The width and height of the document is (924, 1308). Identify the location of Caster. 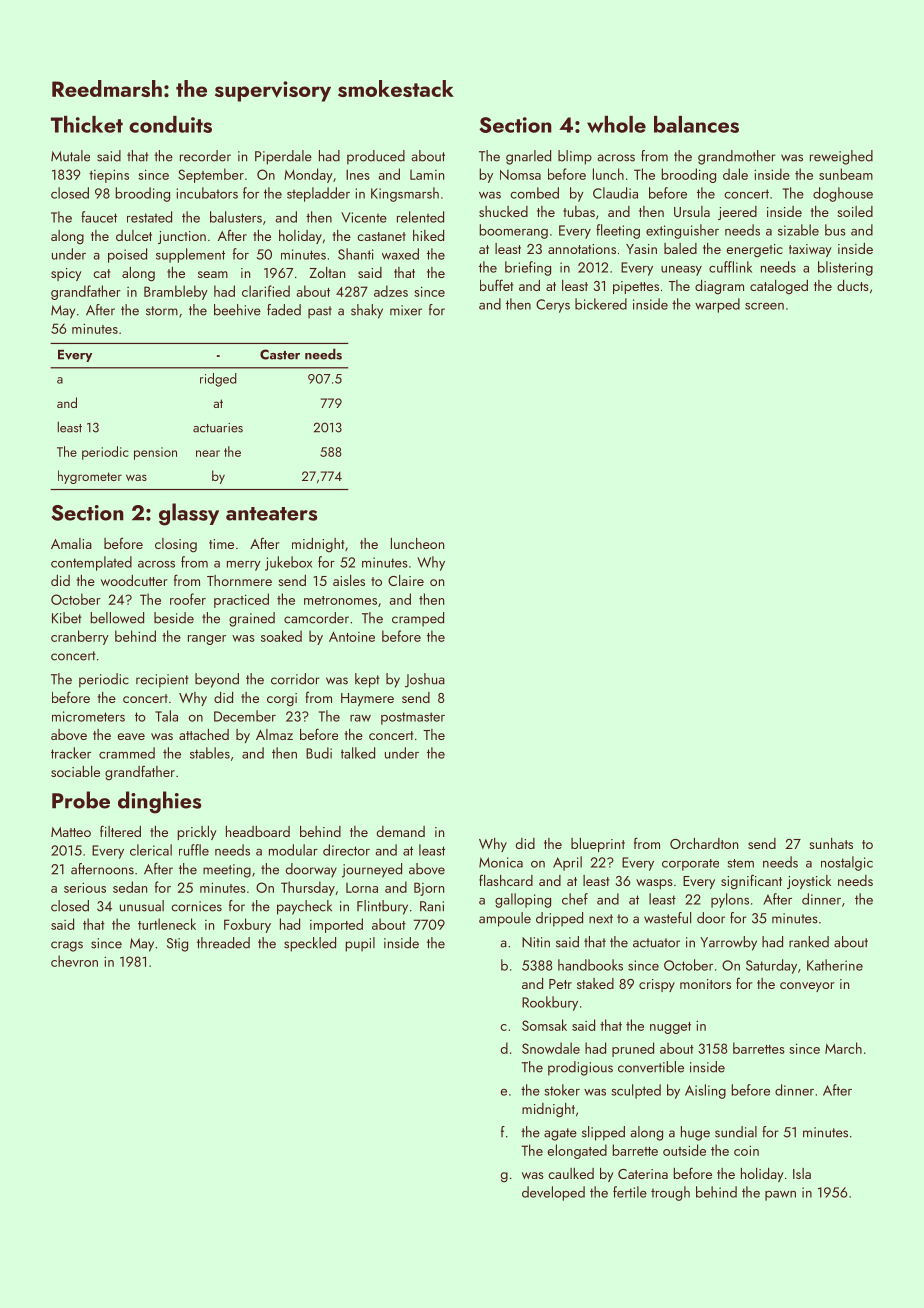
(280, 354).
